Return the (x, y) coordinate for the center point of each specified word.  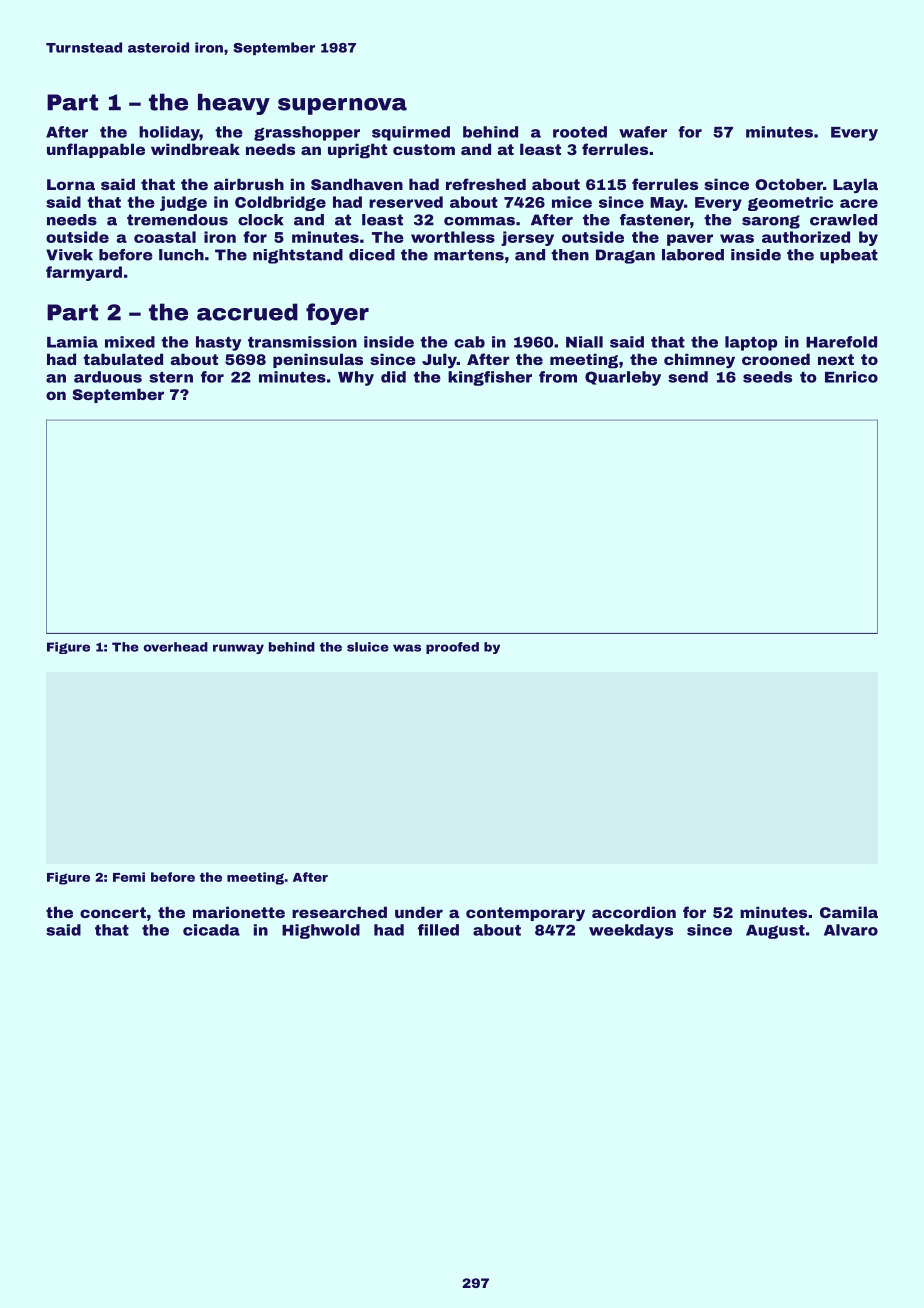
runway (238, 649)
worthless (453, 237)
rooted (580, 132)
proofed (452, 648)
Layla (855, 185)
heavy (234, 104)
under (419, 912)
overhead (176, 647)
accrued (247, 312)
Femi (129, 877)
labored (693, 255)
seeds (767, 377)
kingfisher (490, 378)
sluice (368, 647)
